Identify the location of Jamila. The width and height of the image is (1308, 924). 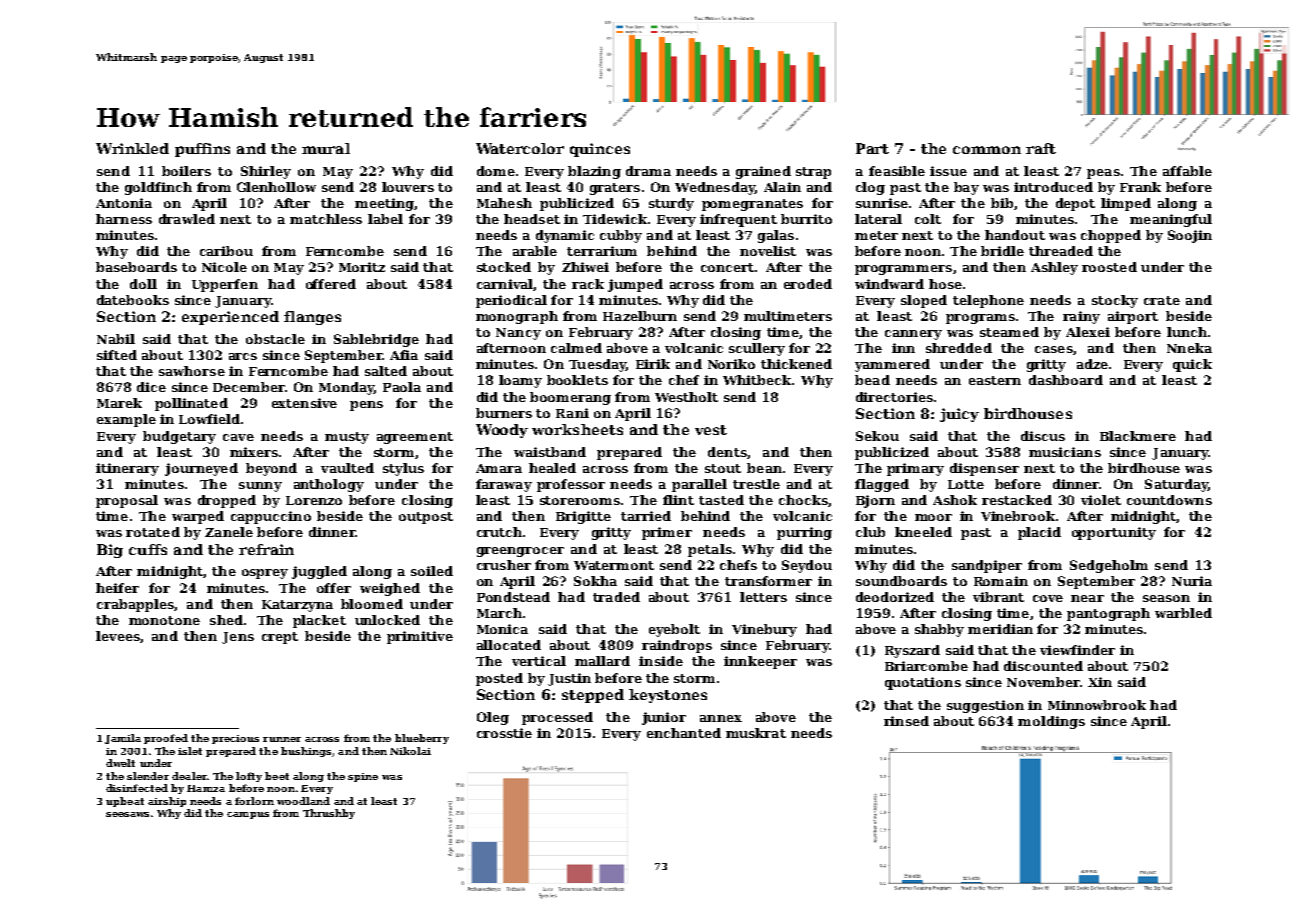
(123, 739).
